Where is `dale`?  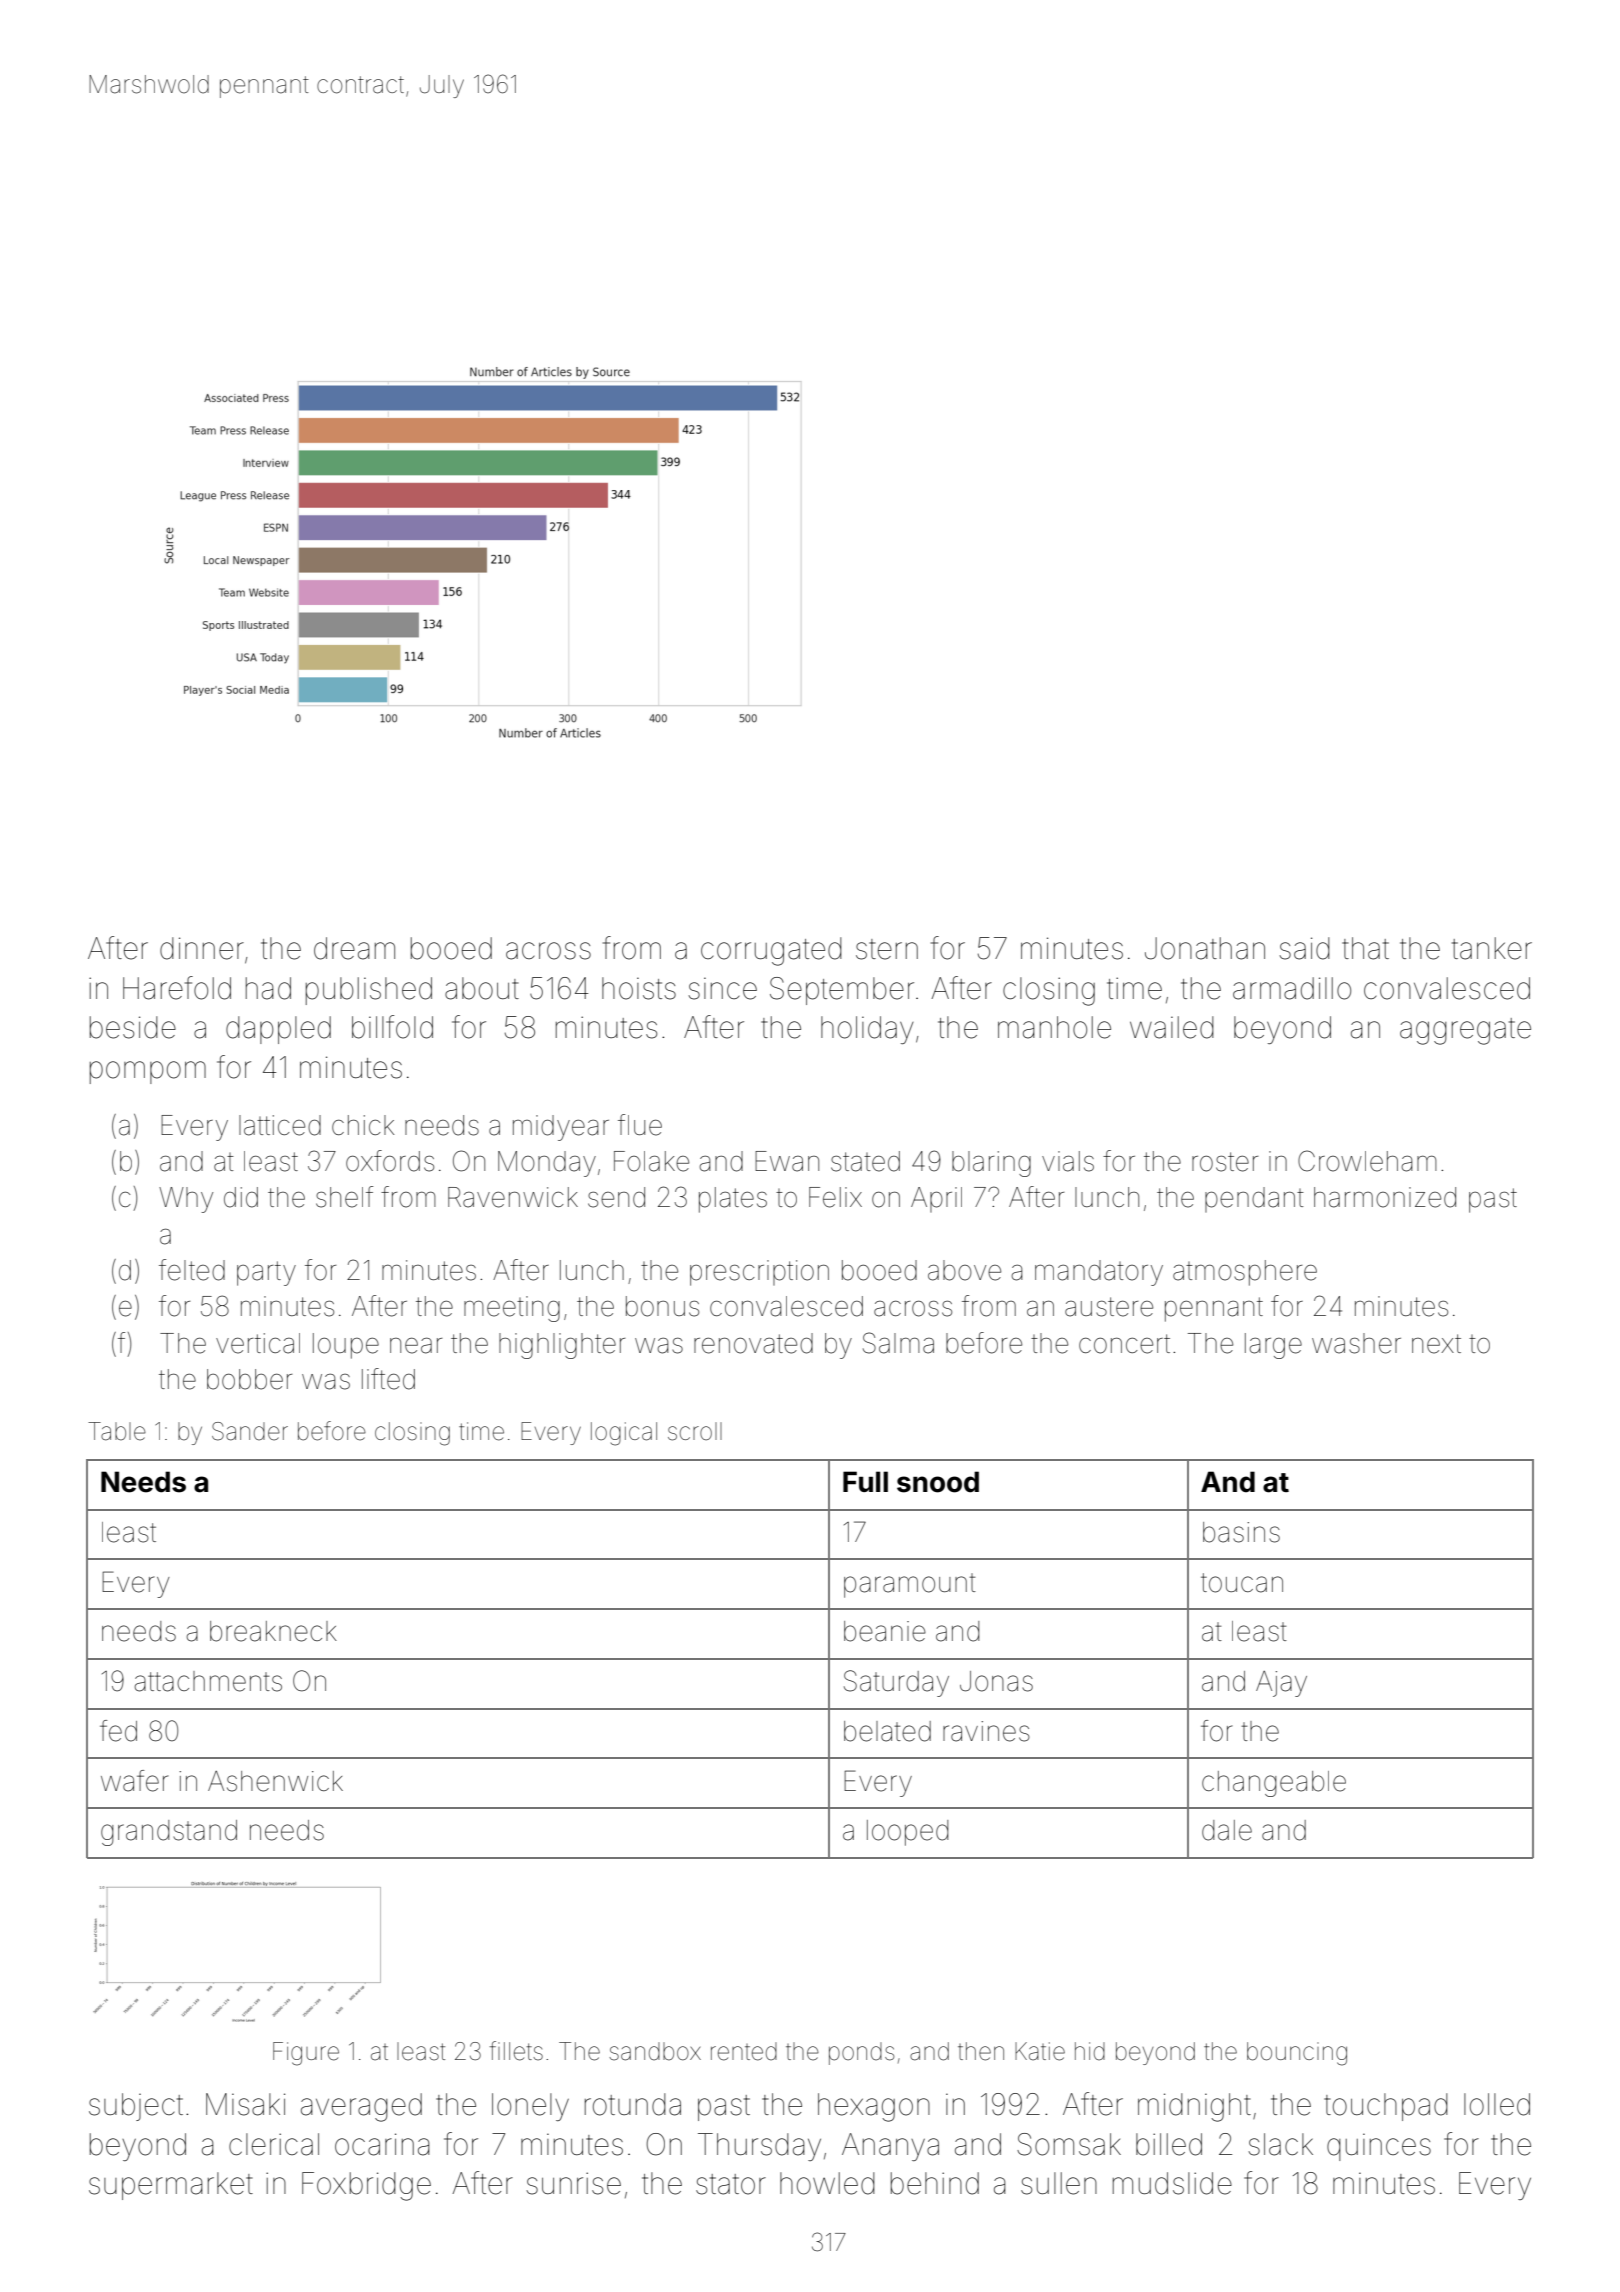
dale is located at coordinates (1227, 1830).
